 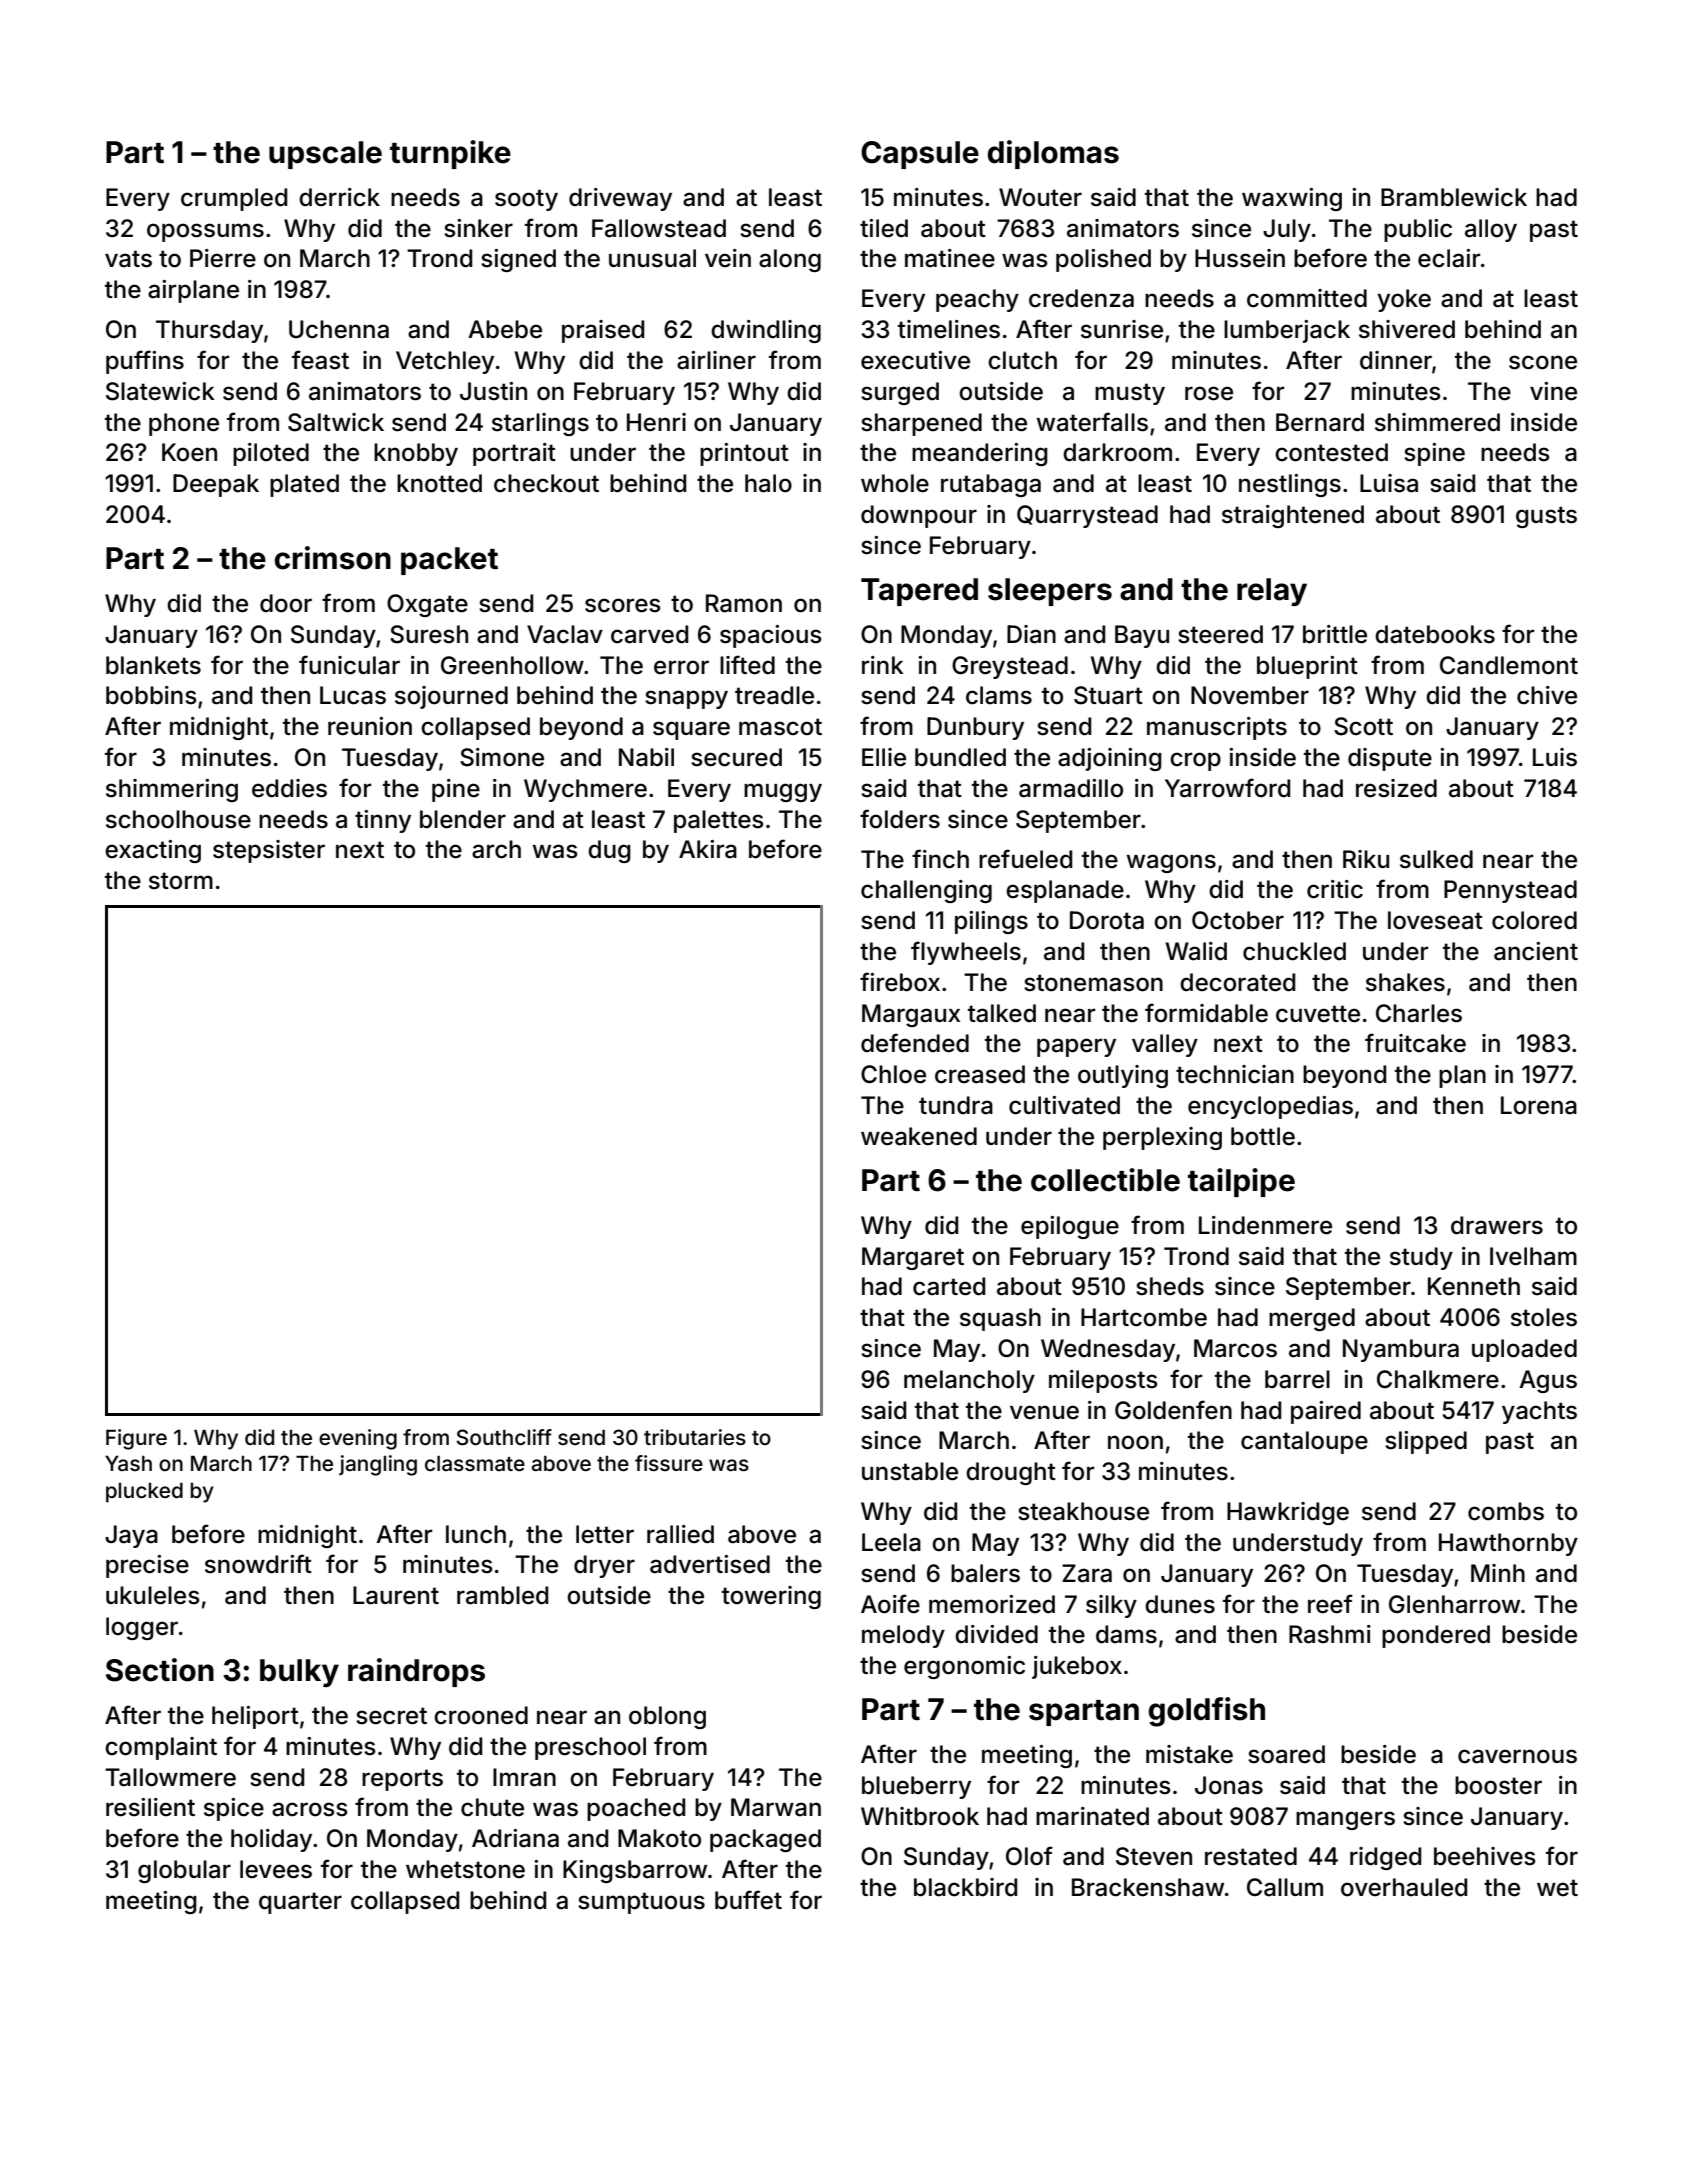 I want to click on upscale, so click(x=325, y=155).
